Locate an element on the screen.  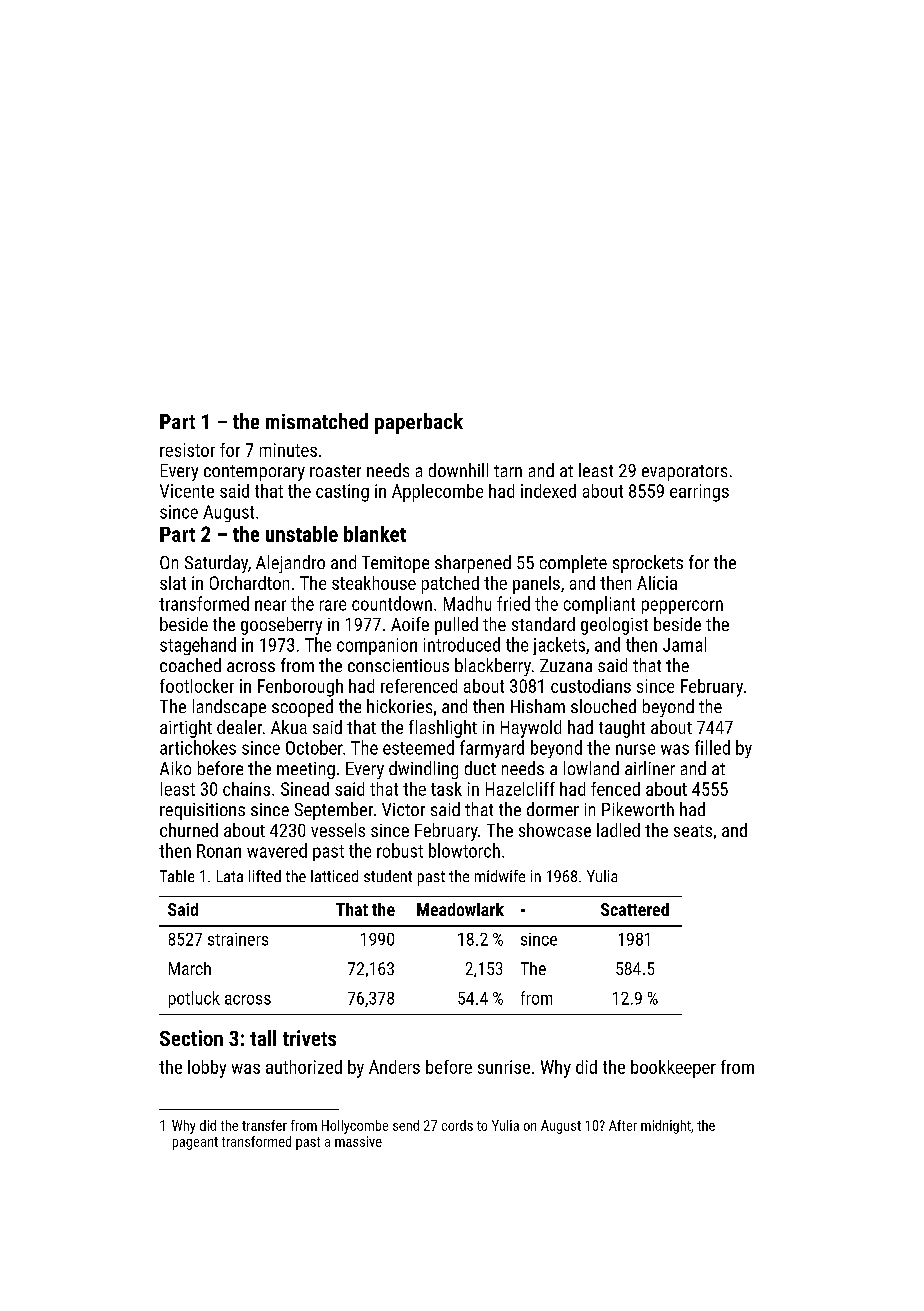
Ronan is located at coordinates (219, 851).
